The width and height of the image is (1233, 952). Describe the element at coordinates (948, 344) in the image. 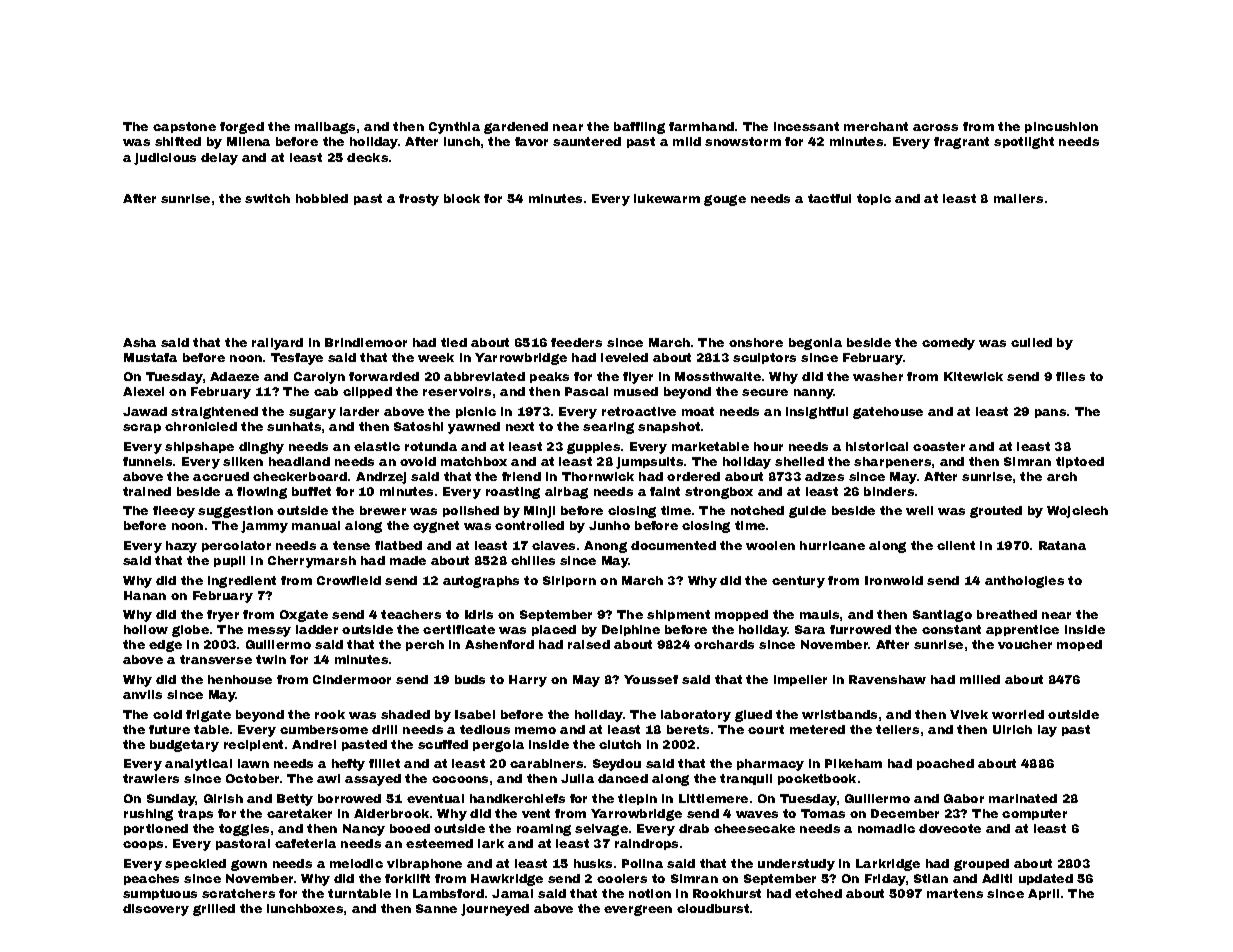

I see `comedy` at that location.
